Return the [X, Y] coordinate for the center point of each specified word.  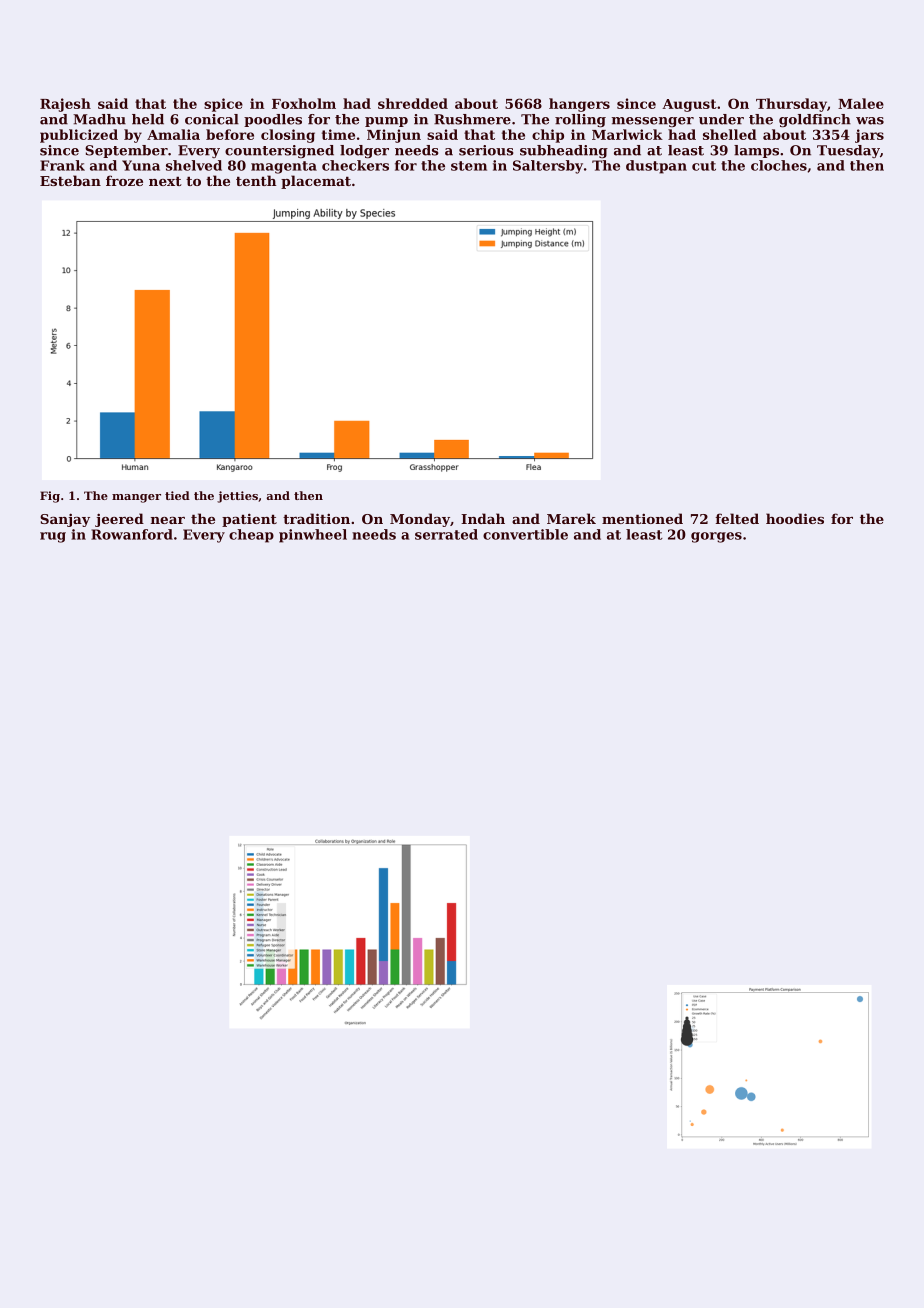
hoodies [795, 518]
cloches [779, 165]
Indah [483, 518]
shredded [413, 103]
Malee [861, 103]
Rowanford [132, 534]
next [165, 181]
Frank [62, 165]
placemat [316, 182]
